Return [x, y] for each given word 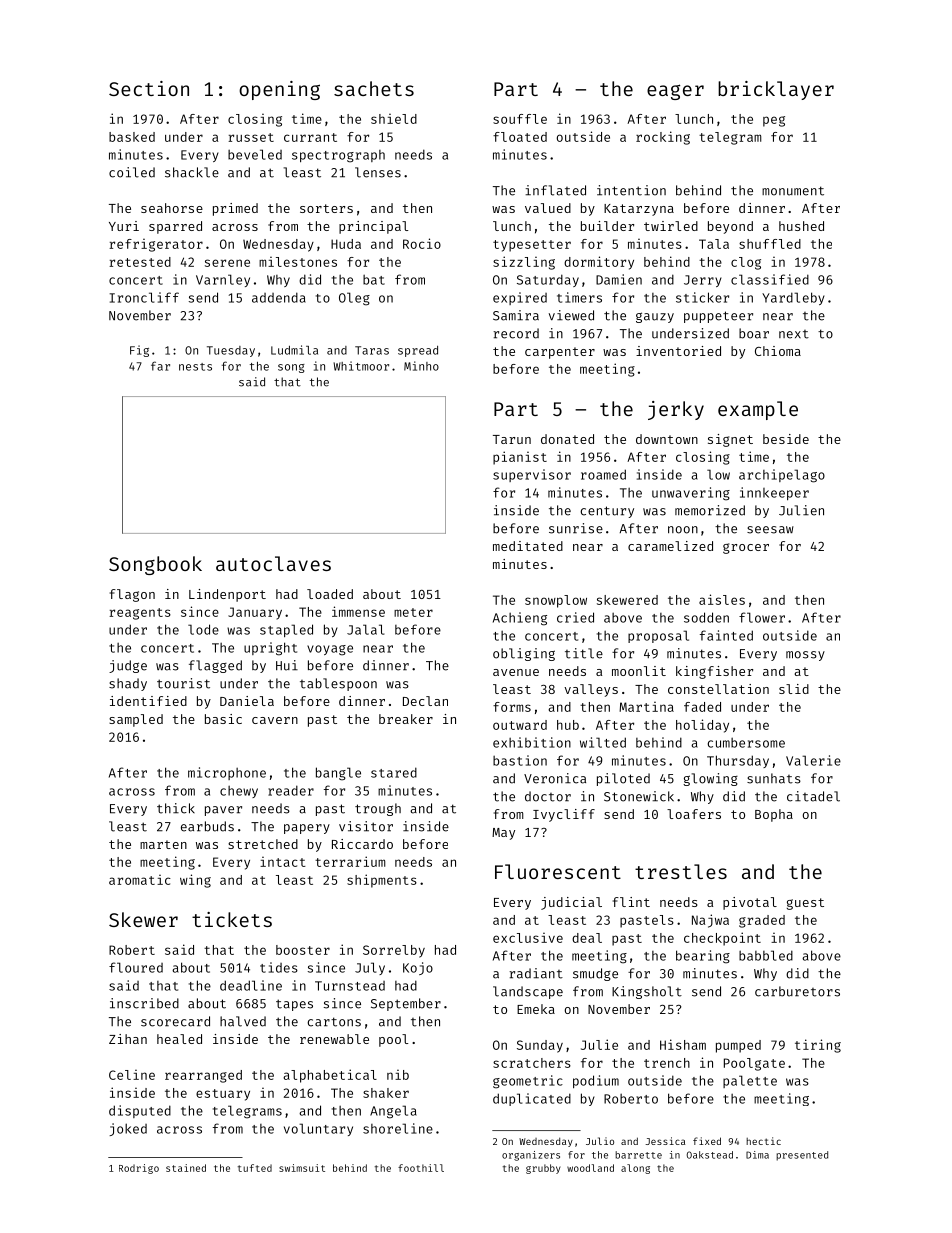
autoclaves [273, 563]
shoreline [398, 1128]
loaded [330, 594]
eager [675, 92]
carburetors [797, 991]
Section [149, 88]
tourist [183, 683]
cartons [334, 1022]
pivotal [750, 903]
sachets [374, 88]
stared [394, 772]
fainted [726, 635]
